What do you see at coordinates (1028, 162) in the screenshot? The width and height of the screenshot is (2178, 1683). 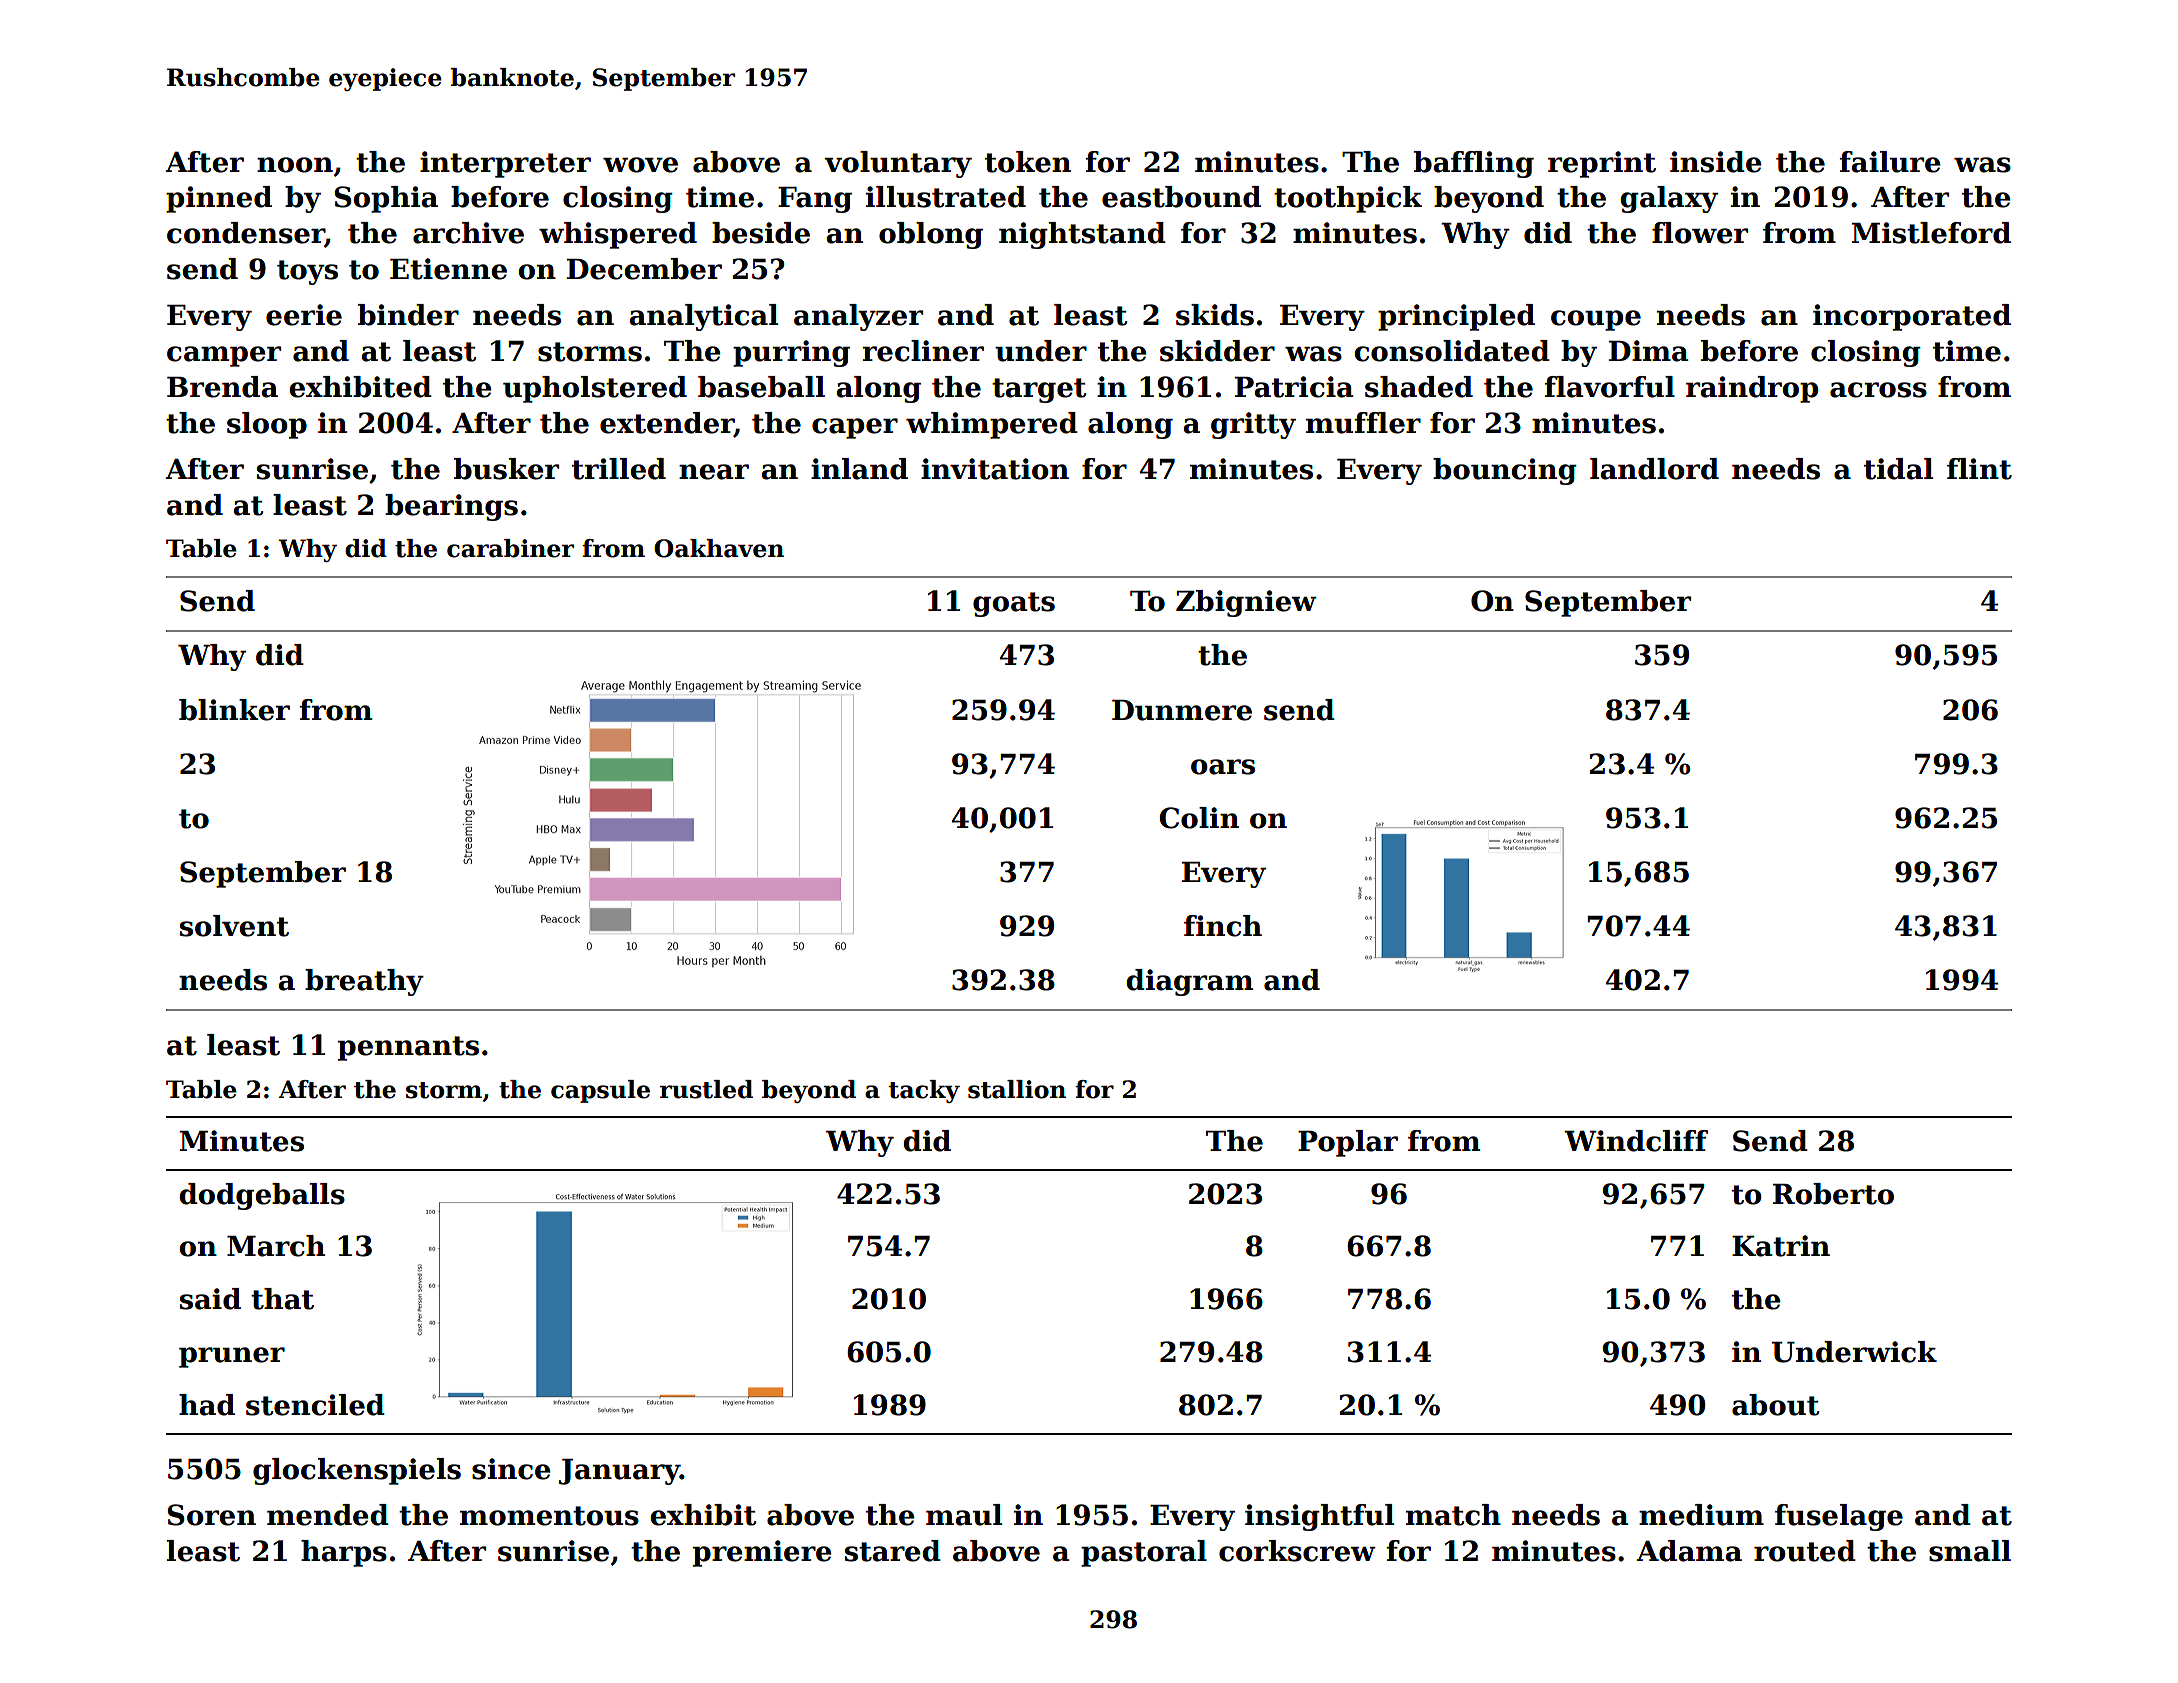 I see `token` at bounding box center [1028, 162].
